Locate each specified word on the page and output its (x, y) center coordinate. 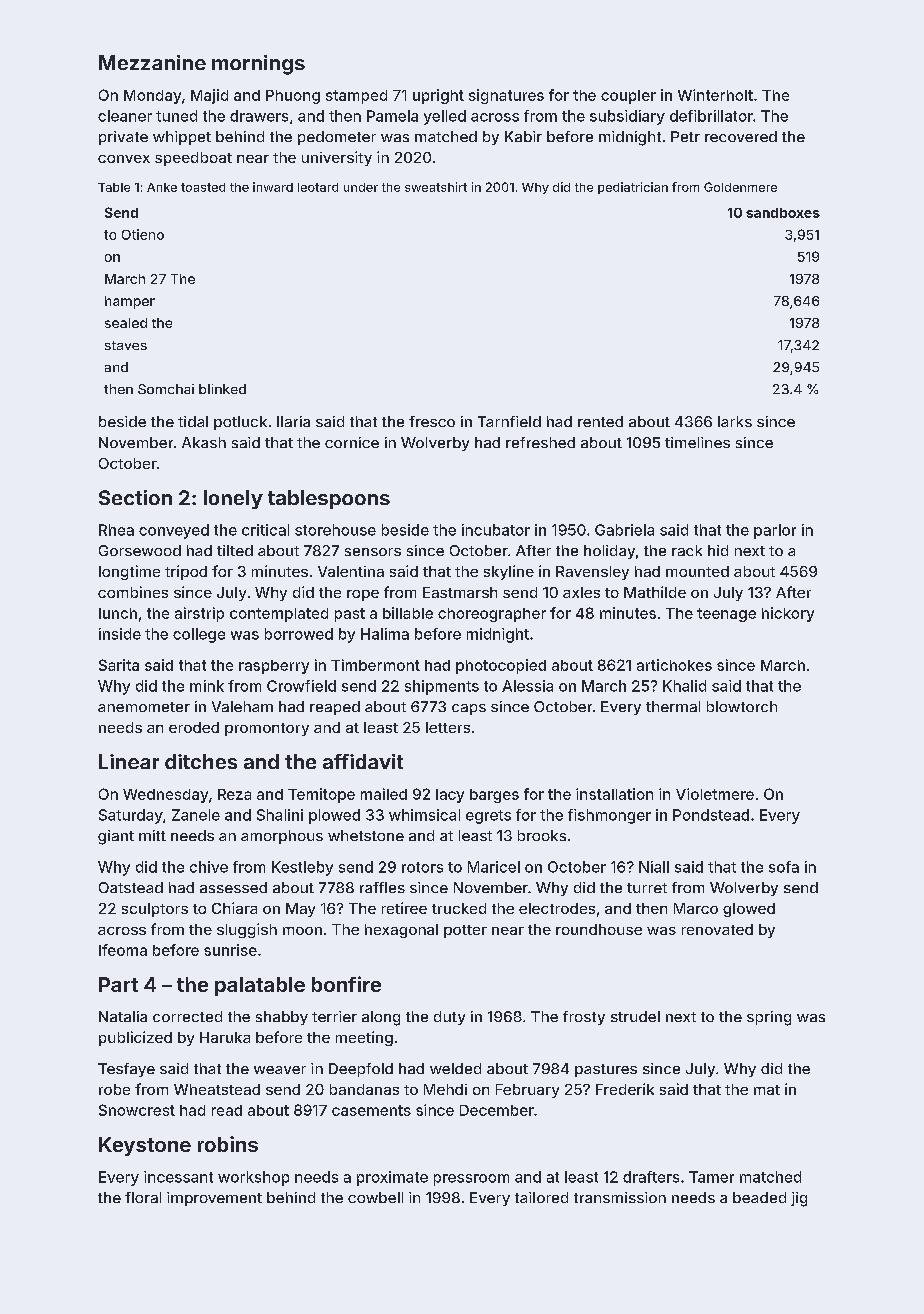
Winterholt (715, 95)
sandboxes (783, 213)
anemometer (144, 707)
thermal (673, 706)
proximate (392, 1178)
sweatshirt (436, 187)
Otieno (143, 234)
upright (438, 96)
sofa (784, 867)
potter (465, 931)
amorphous (282, 837)
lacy (450, 796)
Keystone (145, 1146)
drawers (259, 116)
